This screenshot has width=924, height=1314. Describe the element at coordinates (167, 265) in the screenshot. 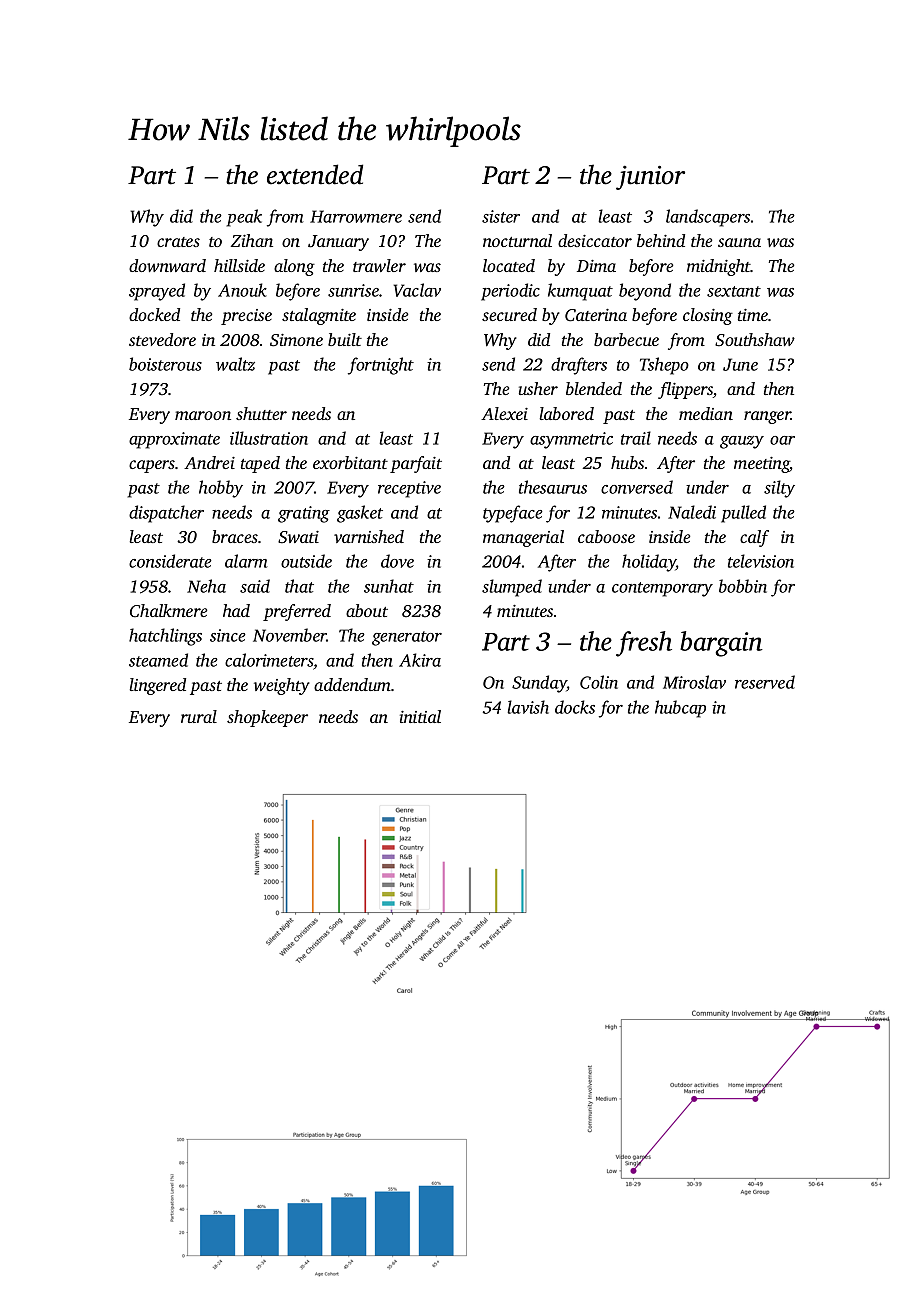

I see `downward` at that location.
